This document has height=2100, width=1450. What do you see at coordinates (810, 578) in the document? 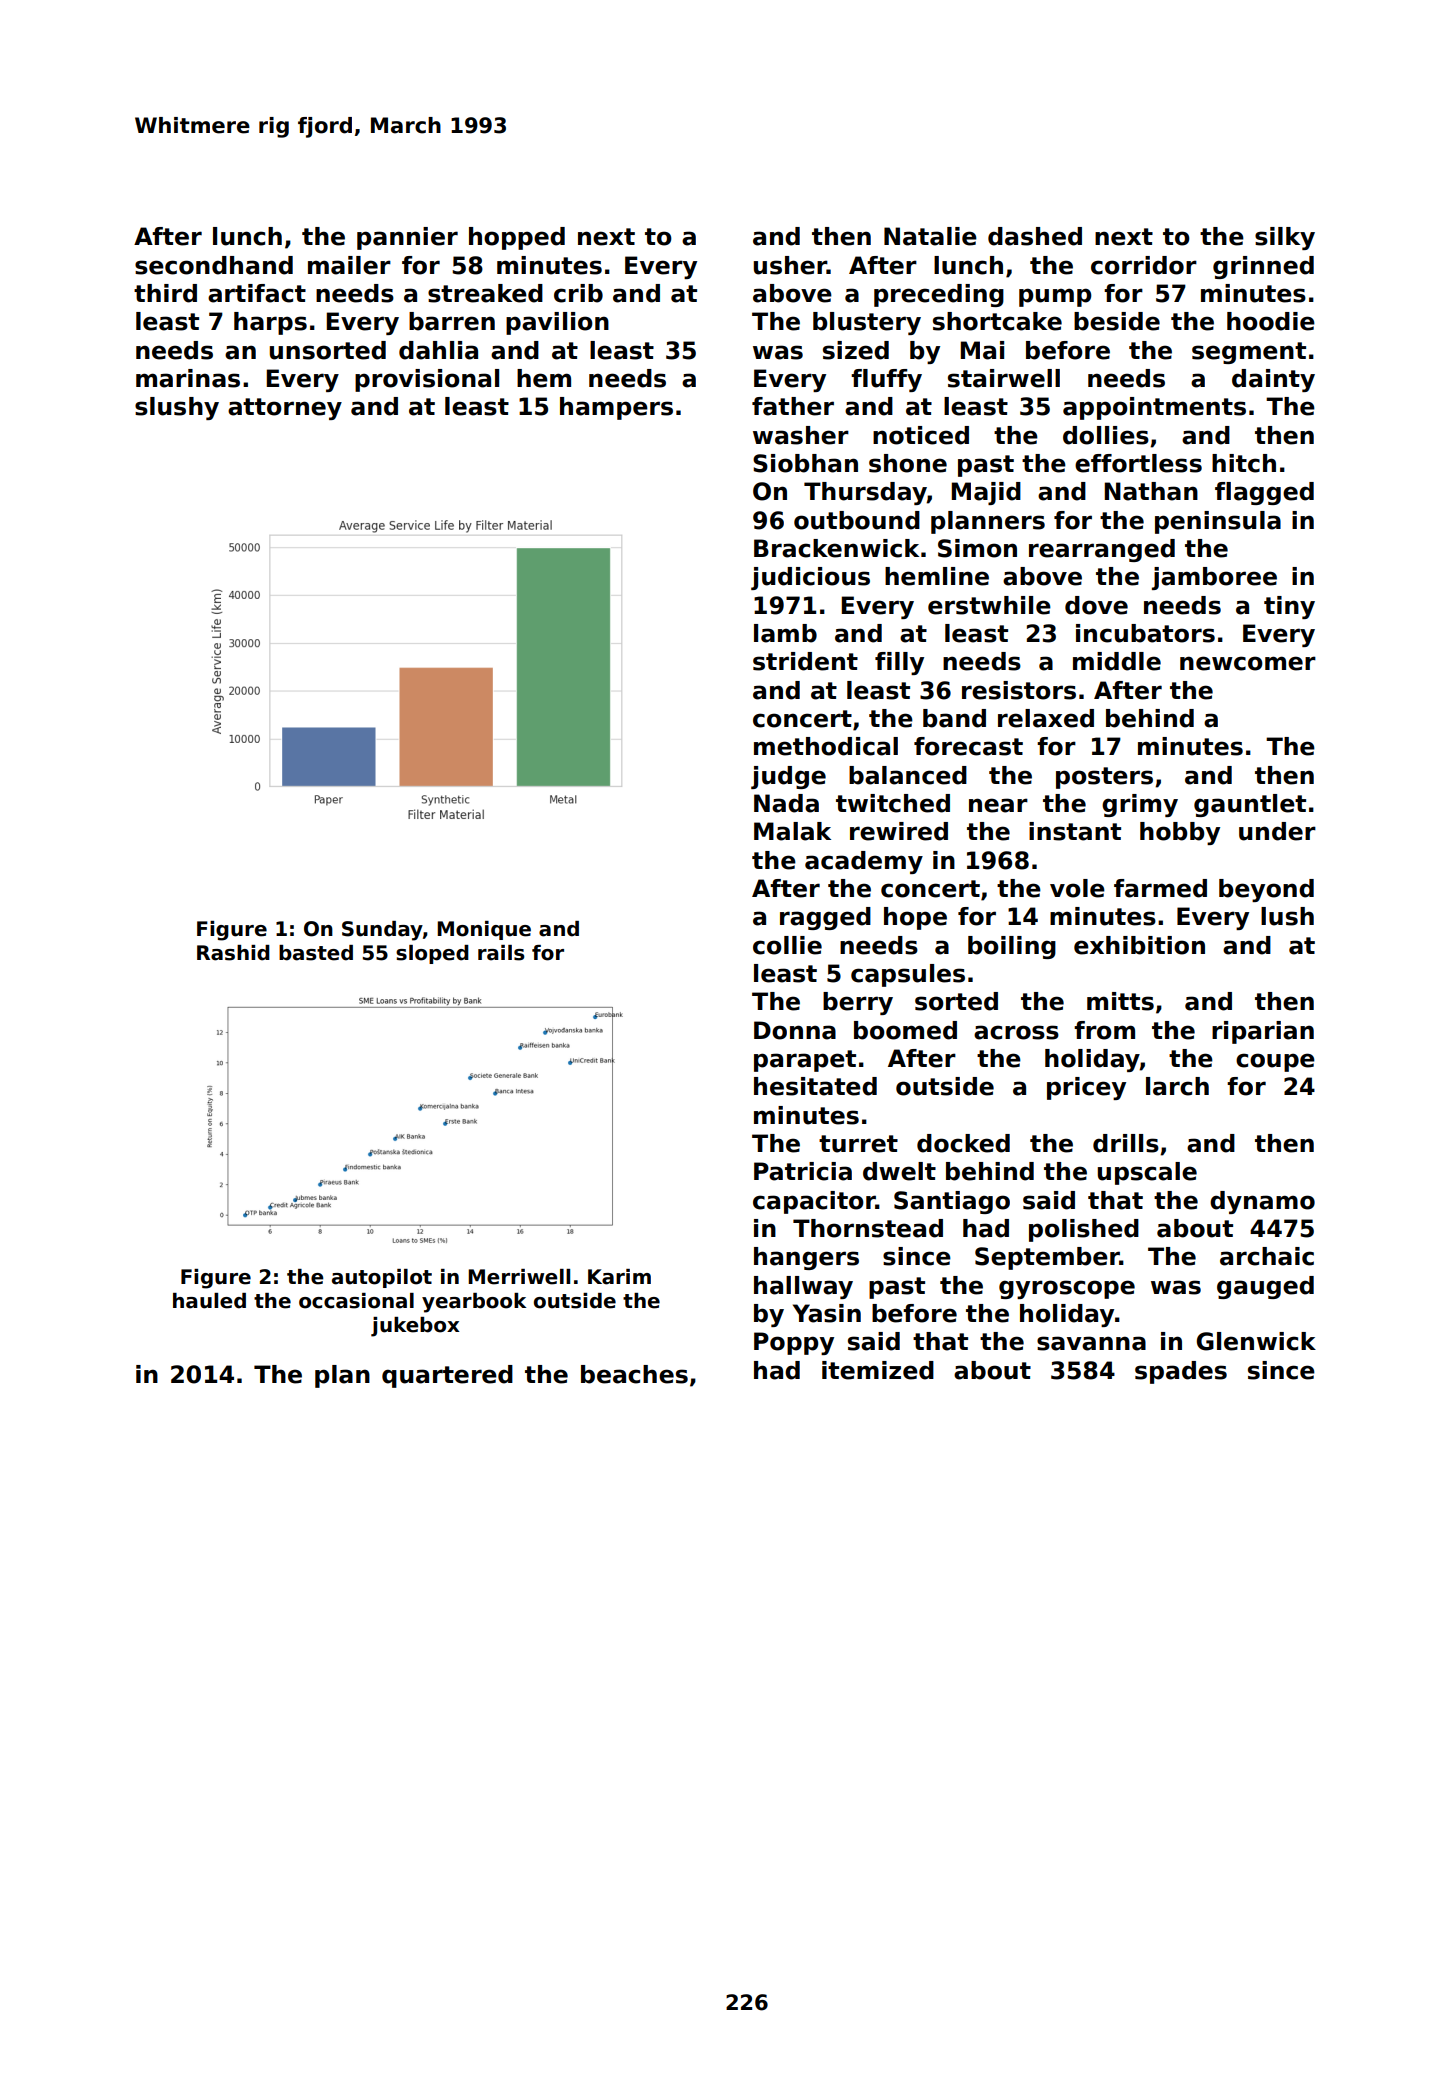
I see `judicious` at bounding box center [810, 578].
